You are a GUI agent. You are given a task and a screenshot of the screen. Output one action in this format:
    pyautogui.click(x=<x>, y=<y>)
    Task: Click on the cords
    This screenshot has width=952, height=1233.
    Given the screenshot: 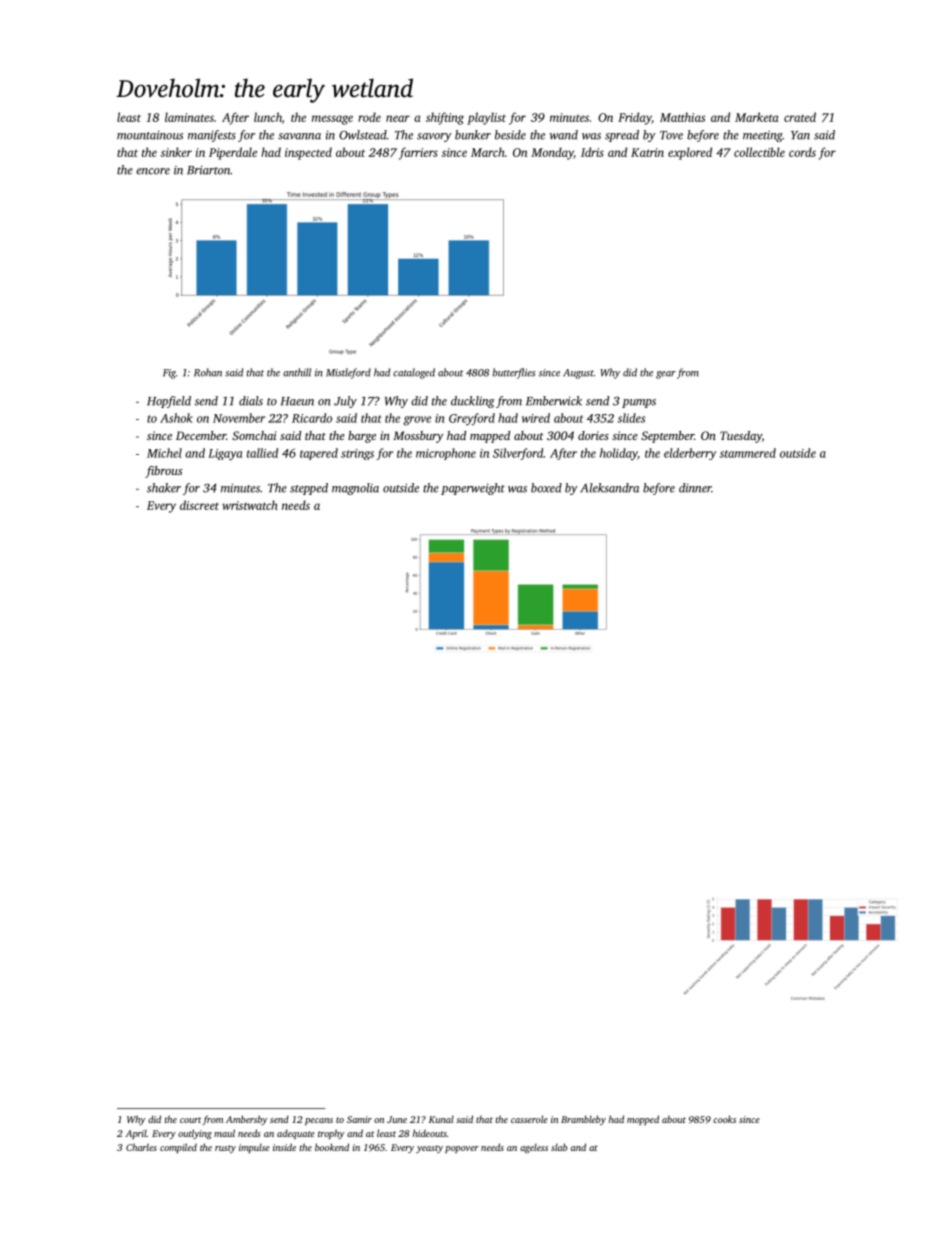 What is the action you would take?
    pyautogui.click(x=802, y=152)
